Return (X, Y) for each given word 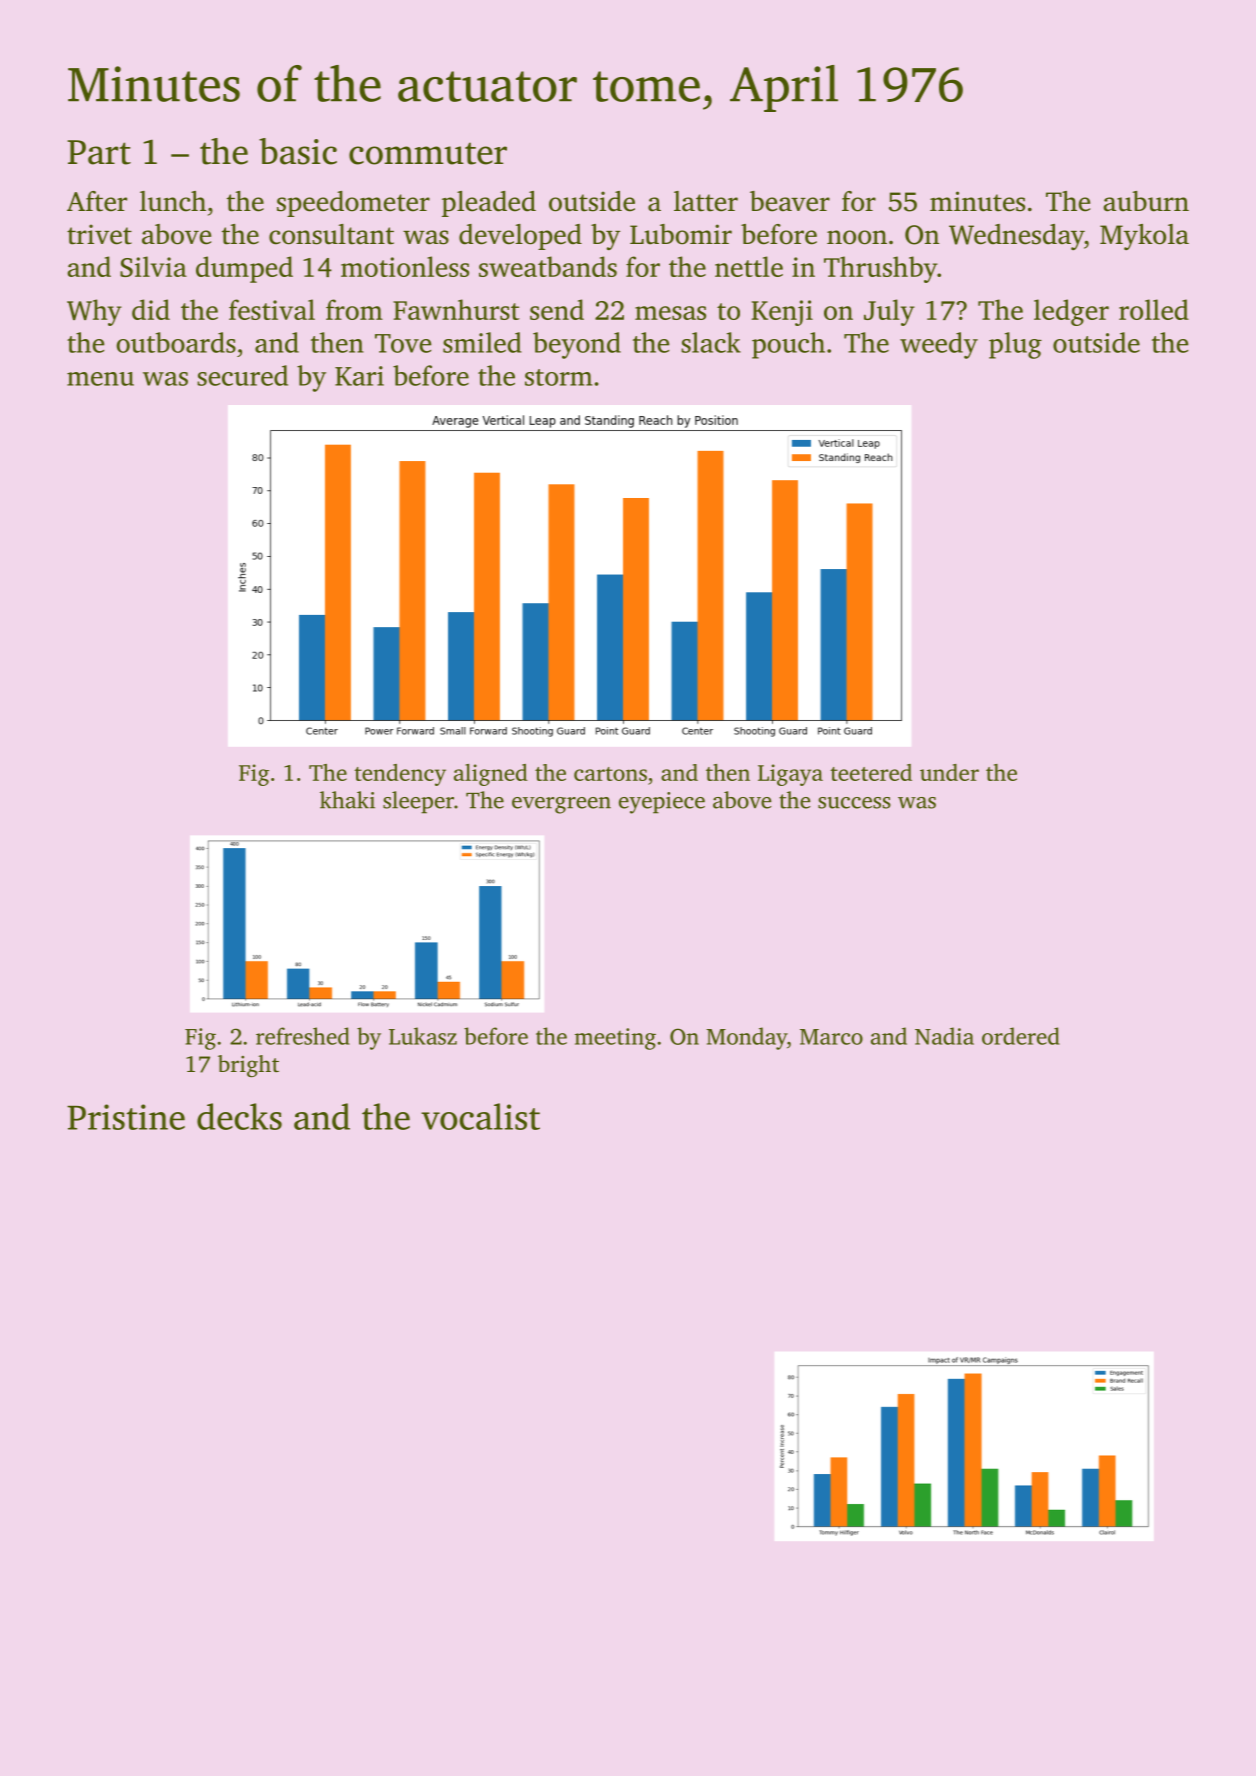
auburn (1146, 201)
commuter (428, 153)
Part (99, 152)
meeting (615, 1039)
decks (239, 1116)
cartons (610, 774)
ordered (1021, 1036)
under (949, 772)
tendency (400, 775)
